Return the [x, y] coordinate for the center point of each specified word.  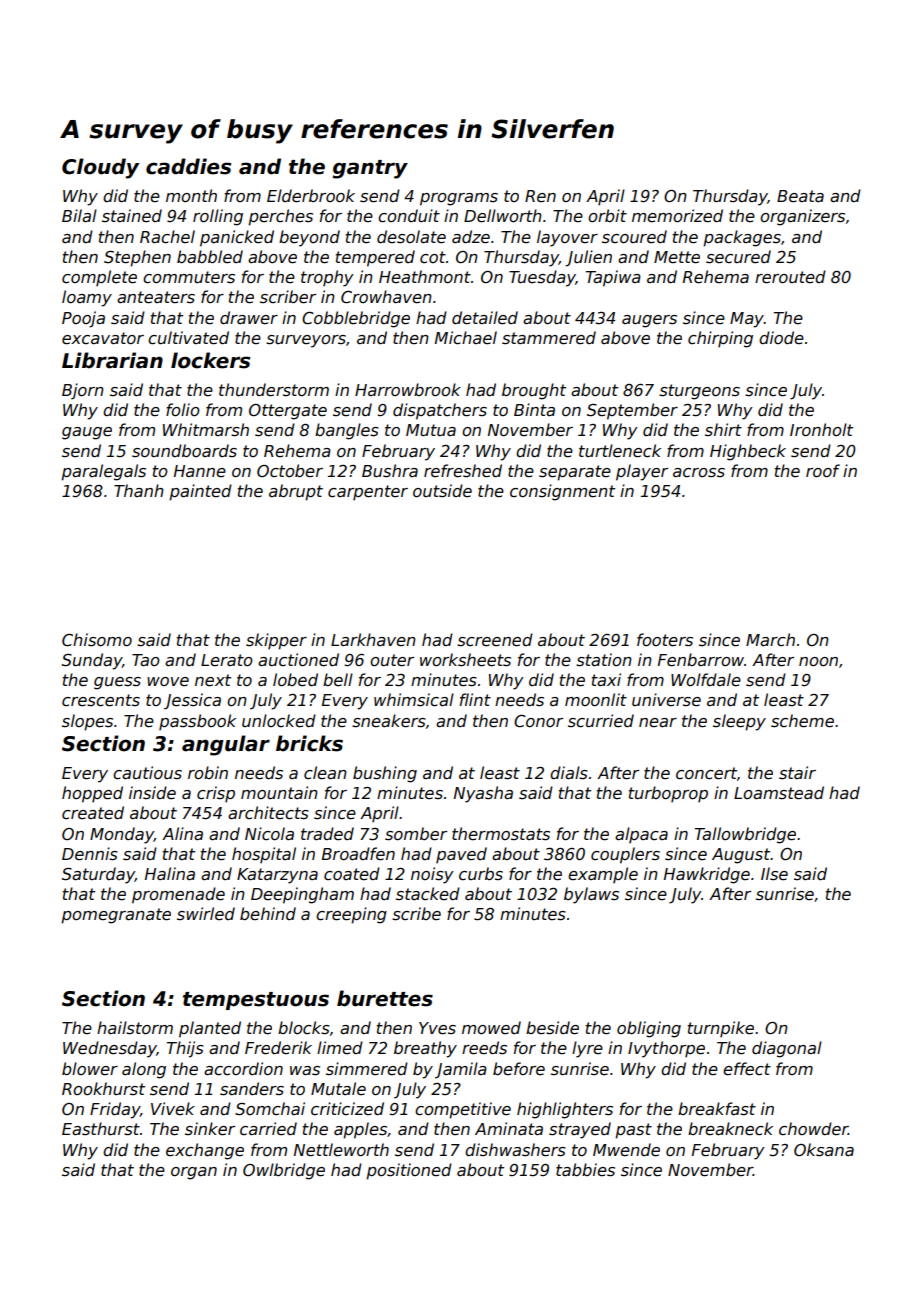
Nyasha [483, 794]
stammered [549, 338]
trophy [327, 278]
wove [168, 681]
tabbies [585, 1170]
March [770, 639]
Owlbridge [284, 1171]
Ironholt [821, 429]
